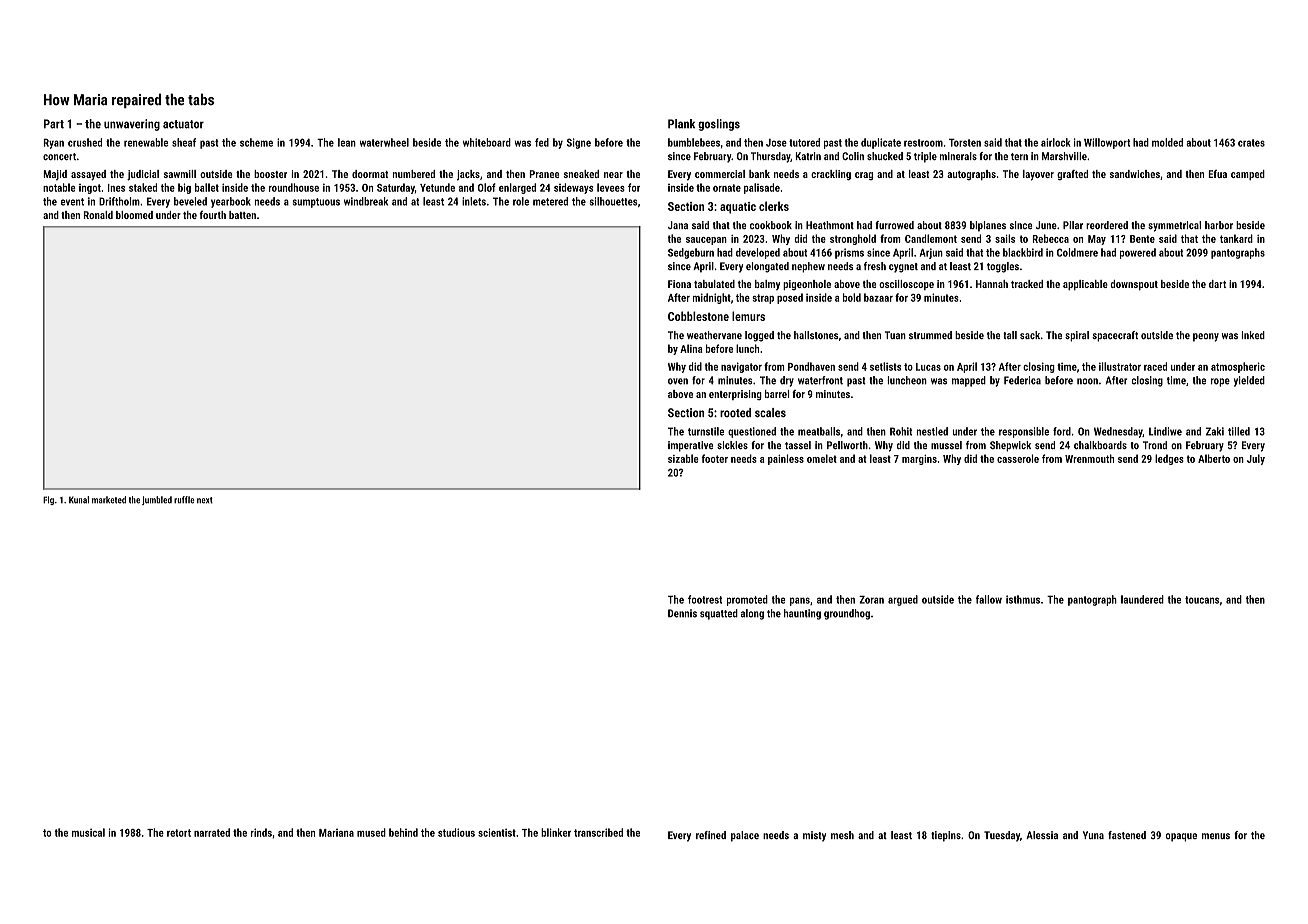  What do you see at coordinates (1085, 285) in the screenshot?
I see `applicable` at bounding box center [1085, 285].
